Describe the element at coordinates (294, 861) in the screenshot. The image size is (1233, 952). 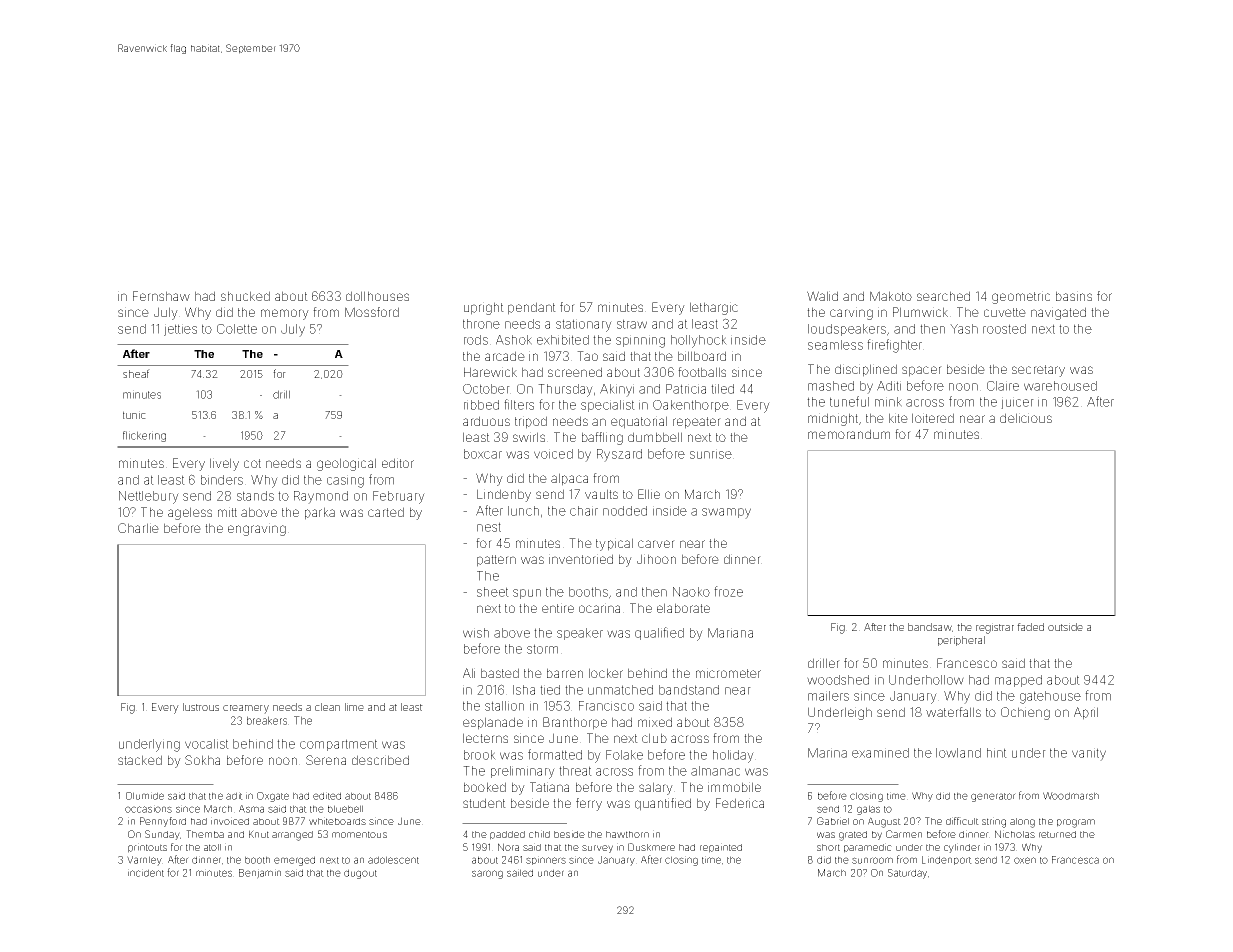
I see `emerged` at that location.
